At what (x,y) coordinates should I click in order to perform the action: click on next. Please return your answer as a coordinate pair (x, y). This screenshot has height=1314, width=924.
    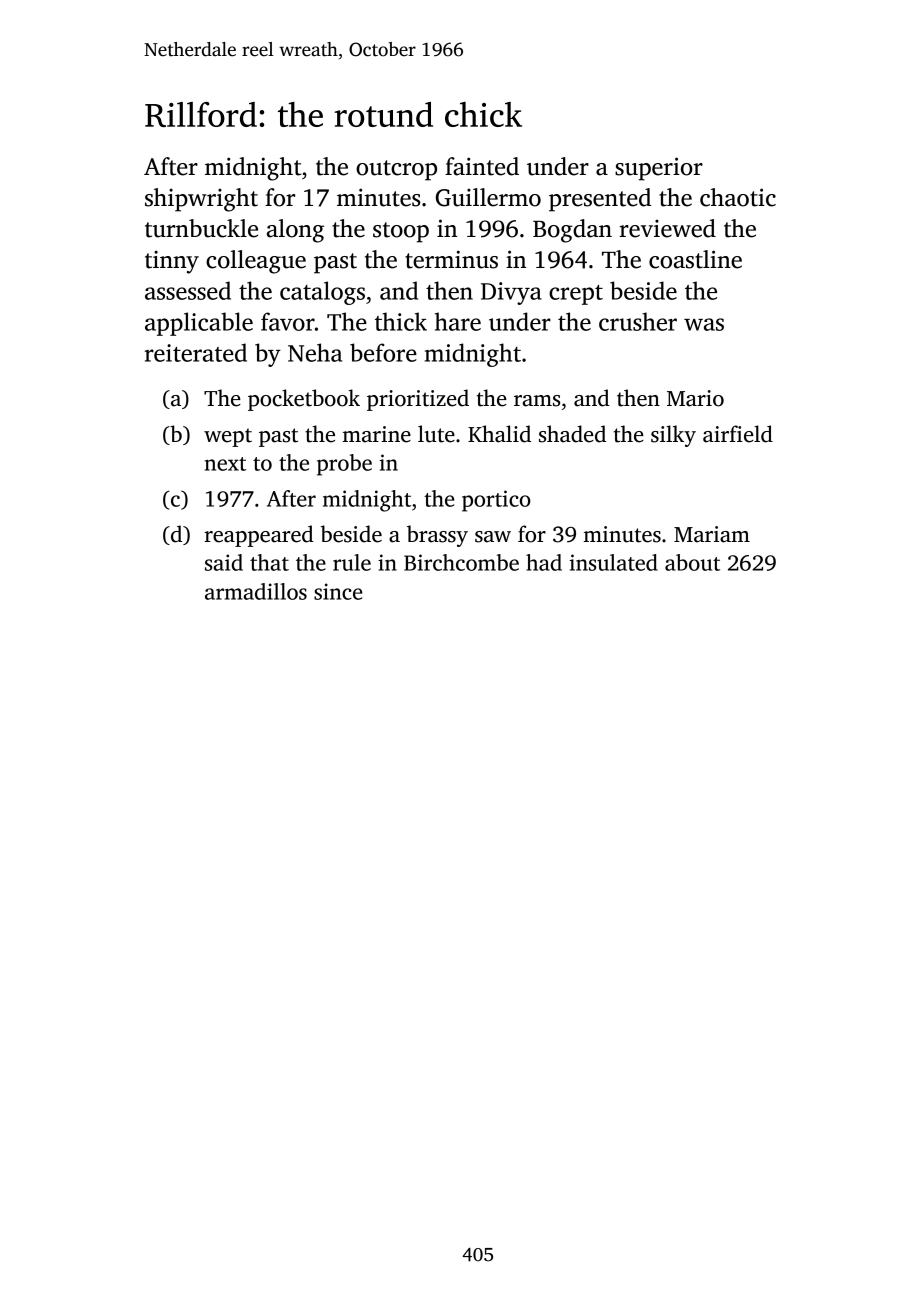
    Looking at the image, I should click on (225, 464).
